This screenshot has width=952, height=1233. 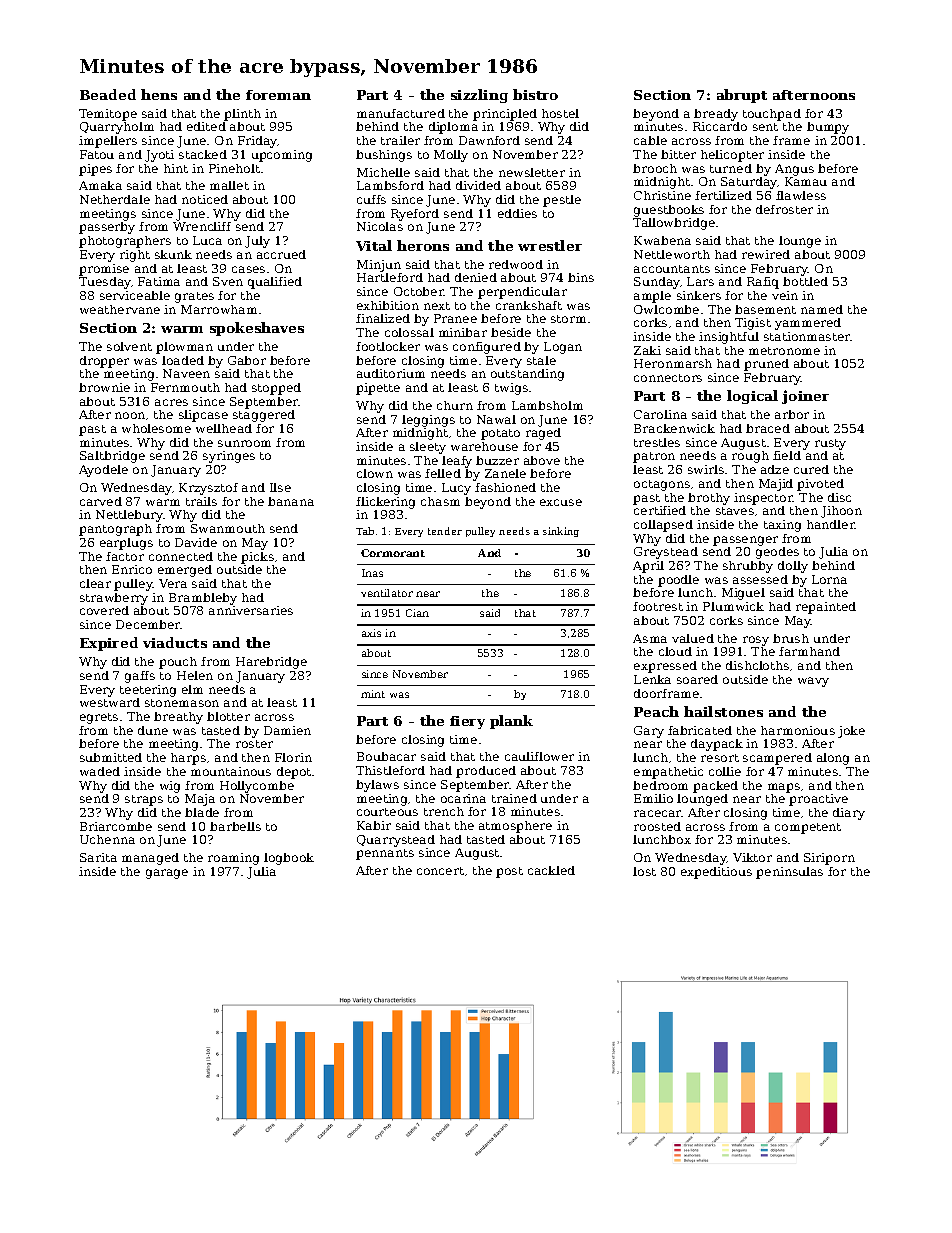 I want to click on Sarita, so click(x=98, y=857).
